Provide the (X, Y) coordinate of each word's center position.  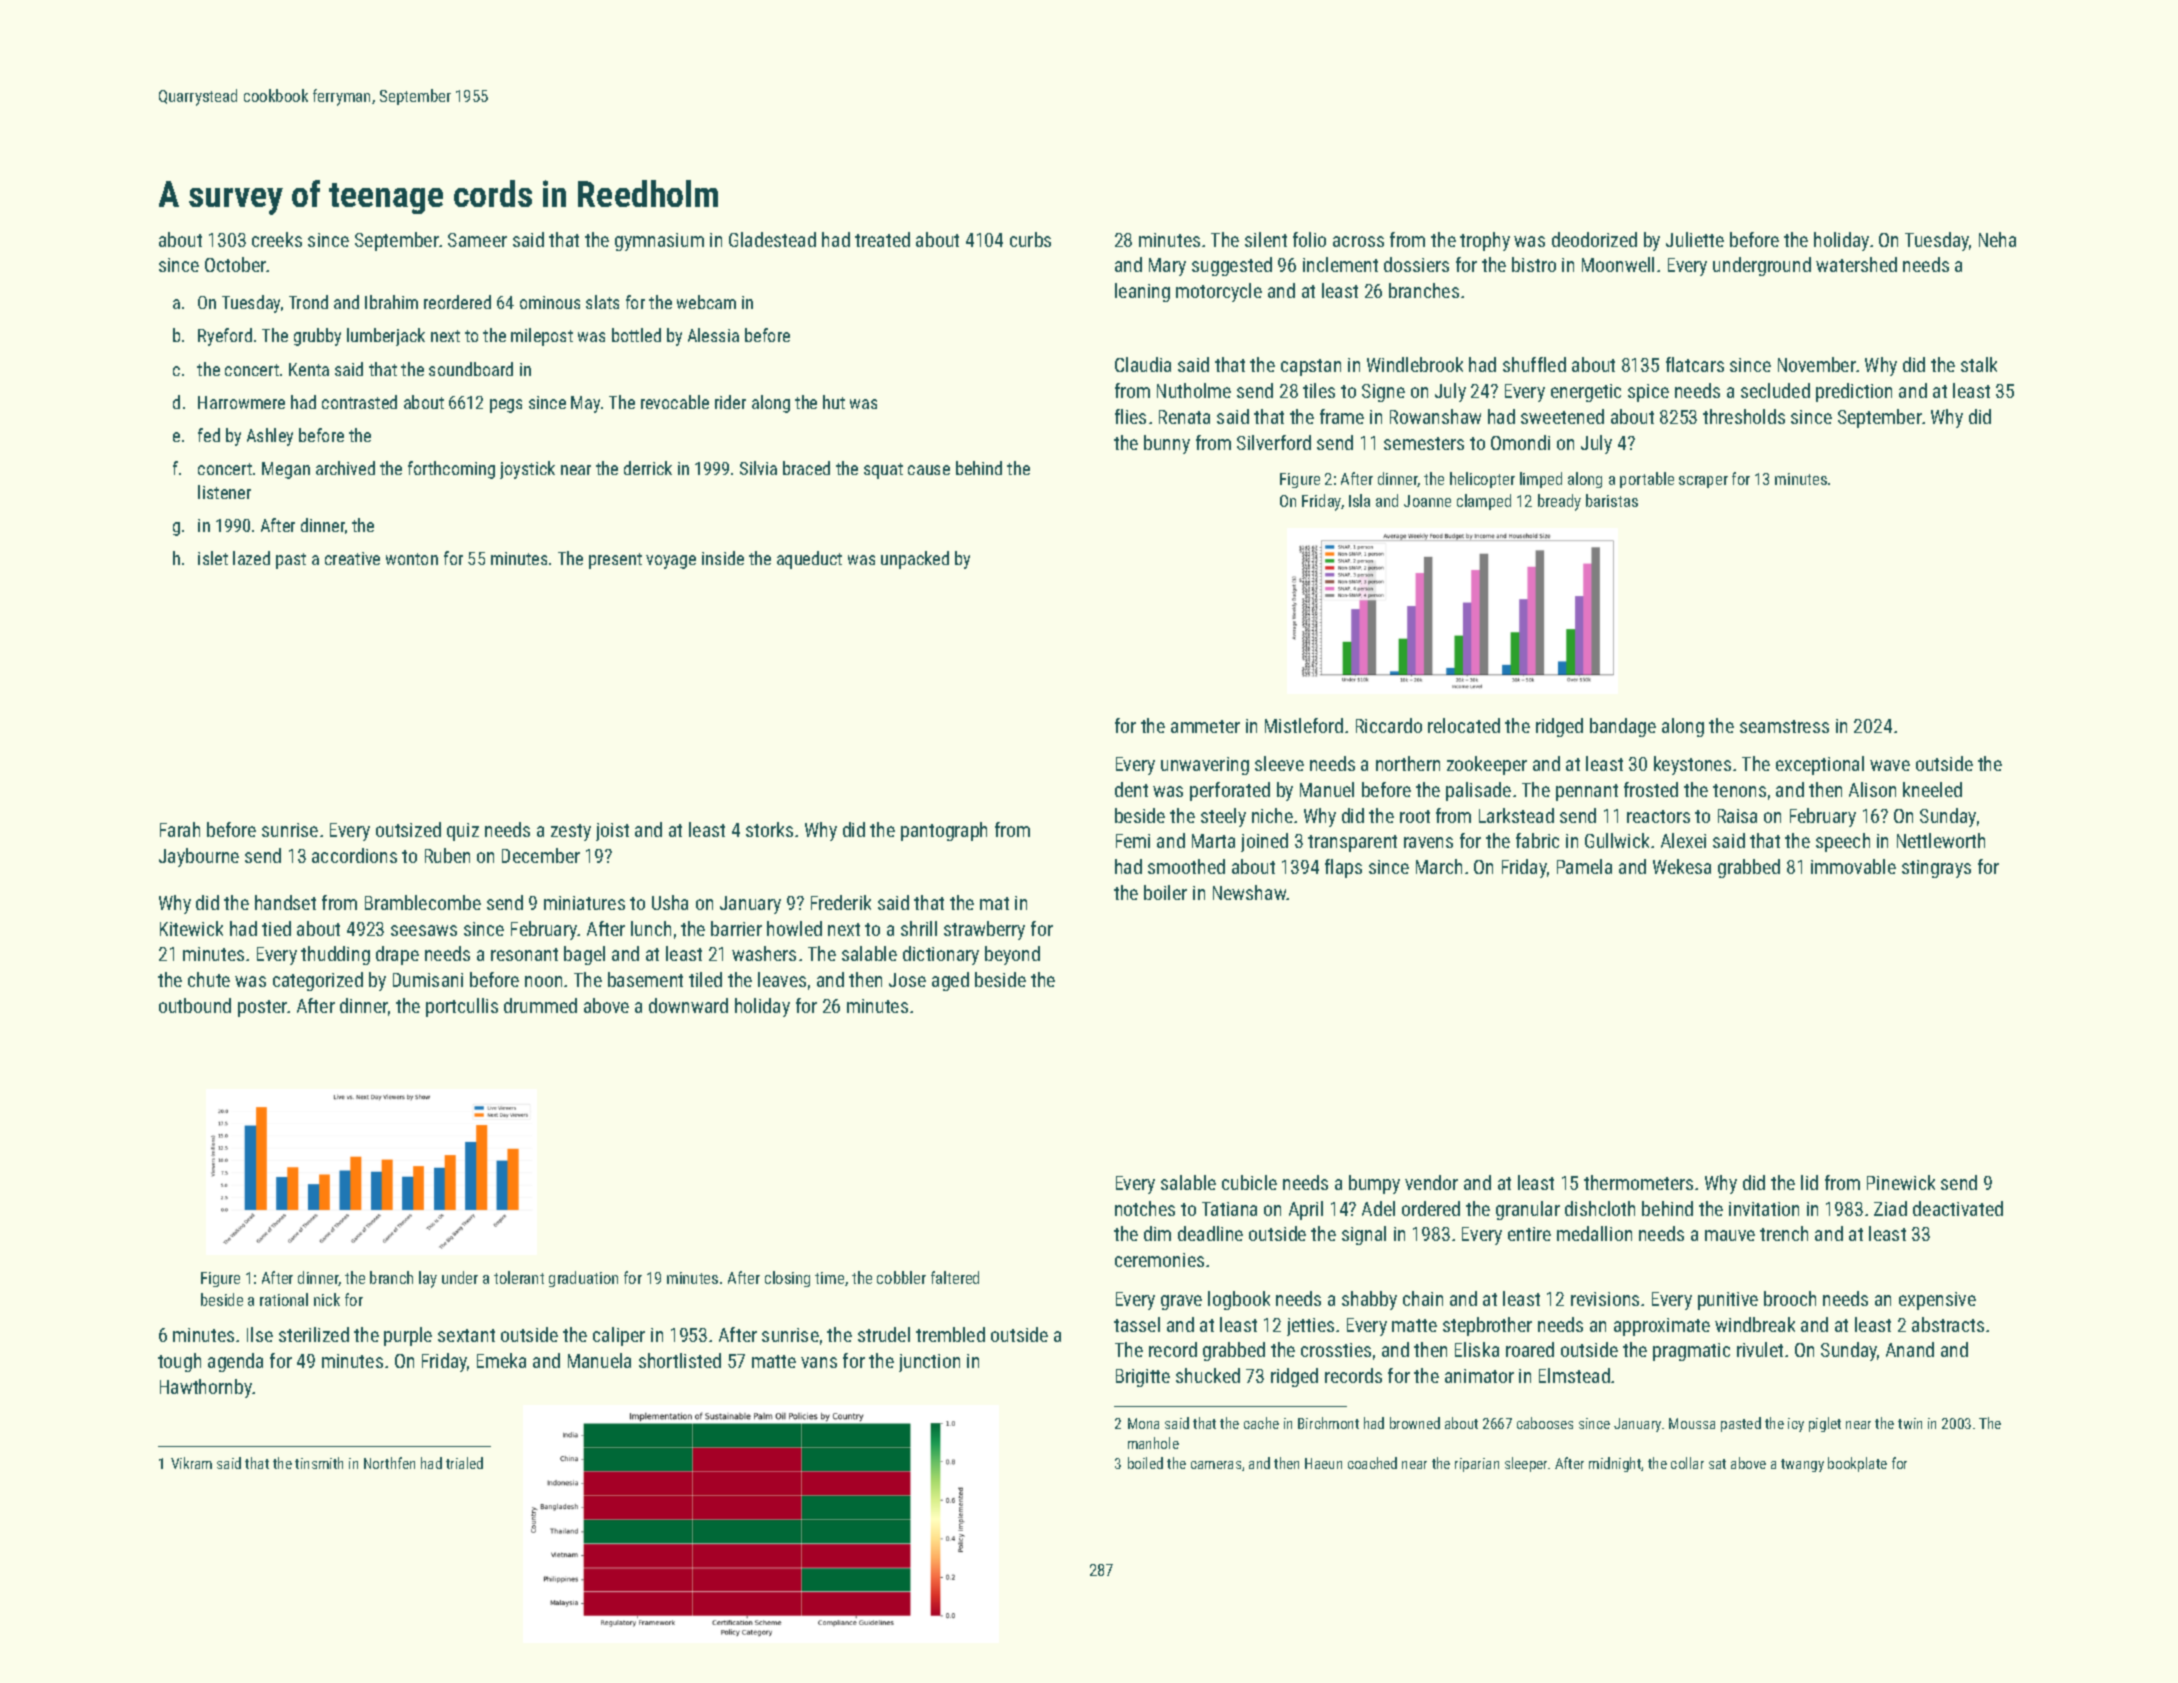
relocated (1464, 725)
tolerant (519, 1277)
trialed (464, 1463)
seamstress (1784, 726)
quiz (463, 832)
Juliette (1695, 239)
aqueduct (809, 560)
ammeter (1205, 726)
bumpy (1374, 1184)
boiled (1145, 1463)
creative (352, 558)
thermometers (1638, 1182)
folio (1309, 239)
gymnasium (659, 242)
